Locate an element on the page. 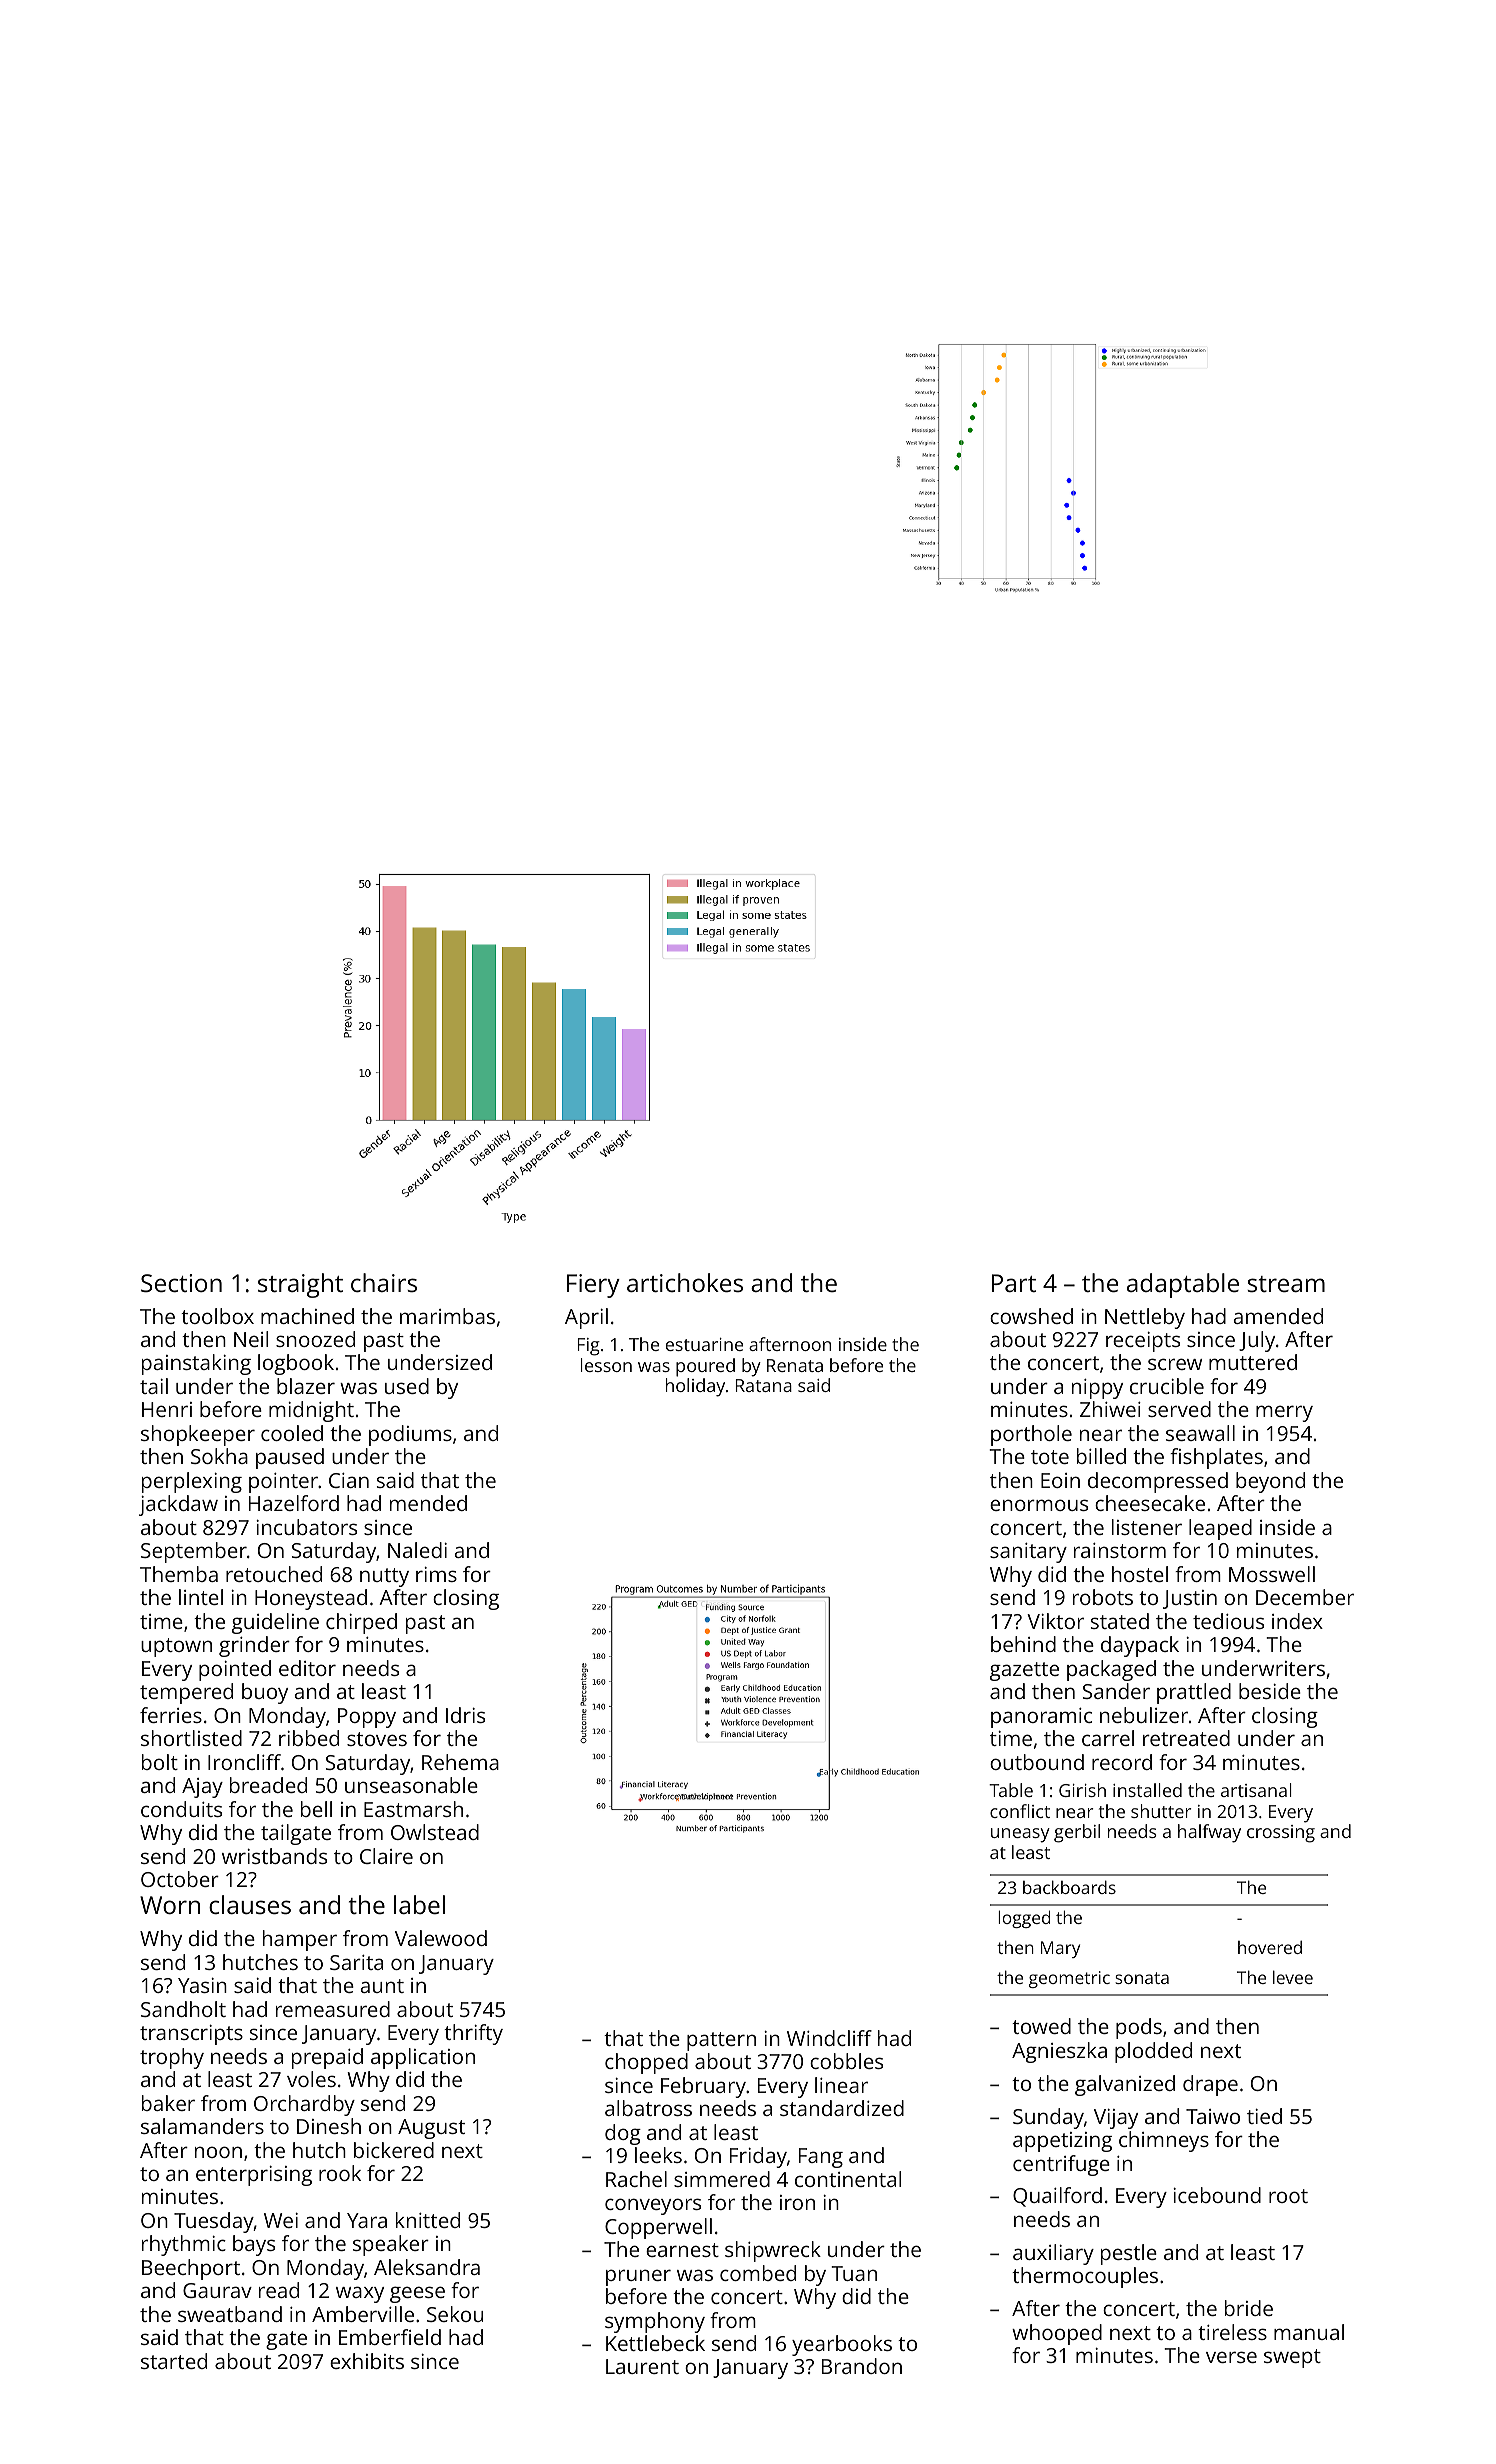 The width and height of the page is (1496, 2464). albatross is located at coordinates (648, 2108).
